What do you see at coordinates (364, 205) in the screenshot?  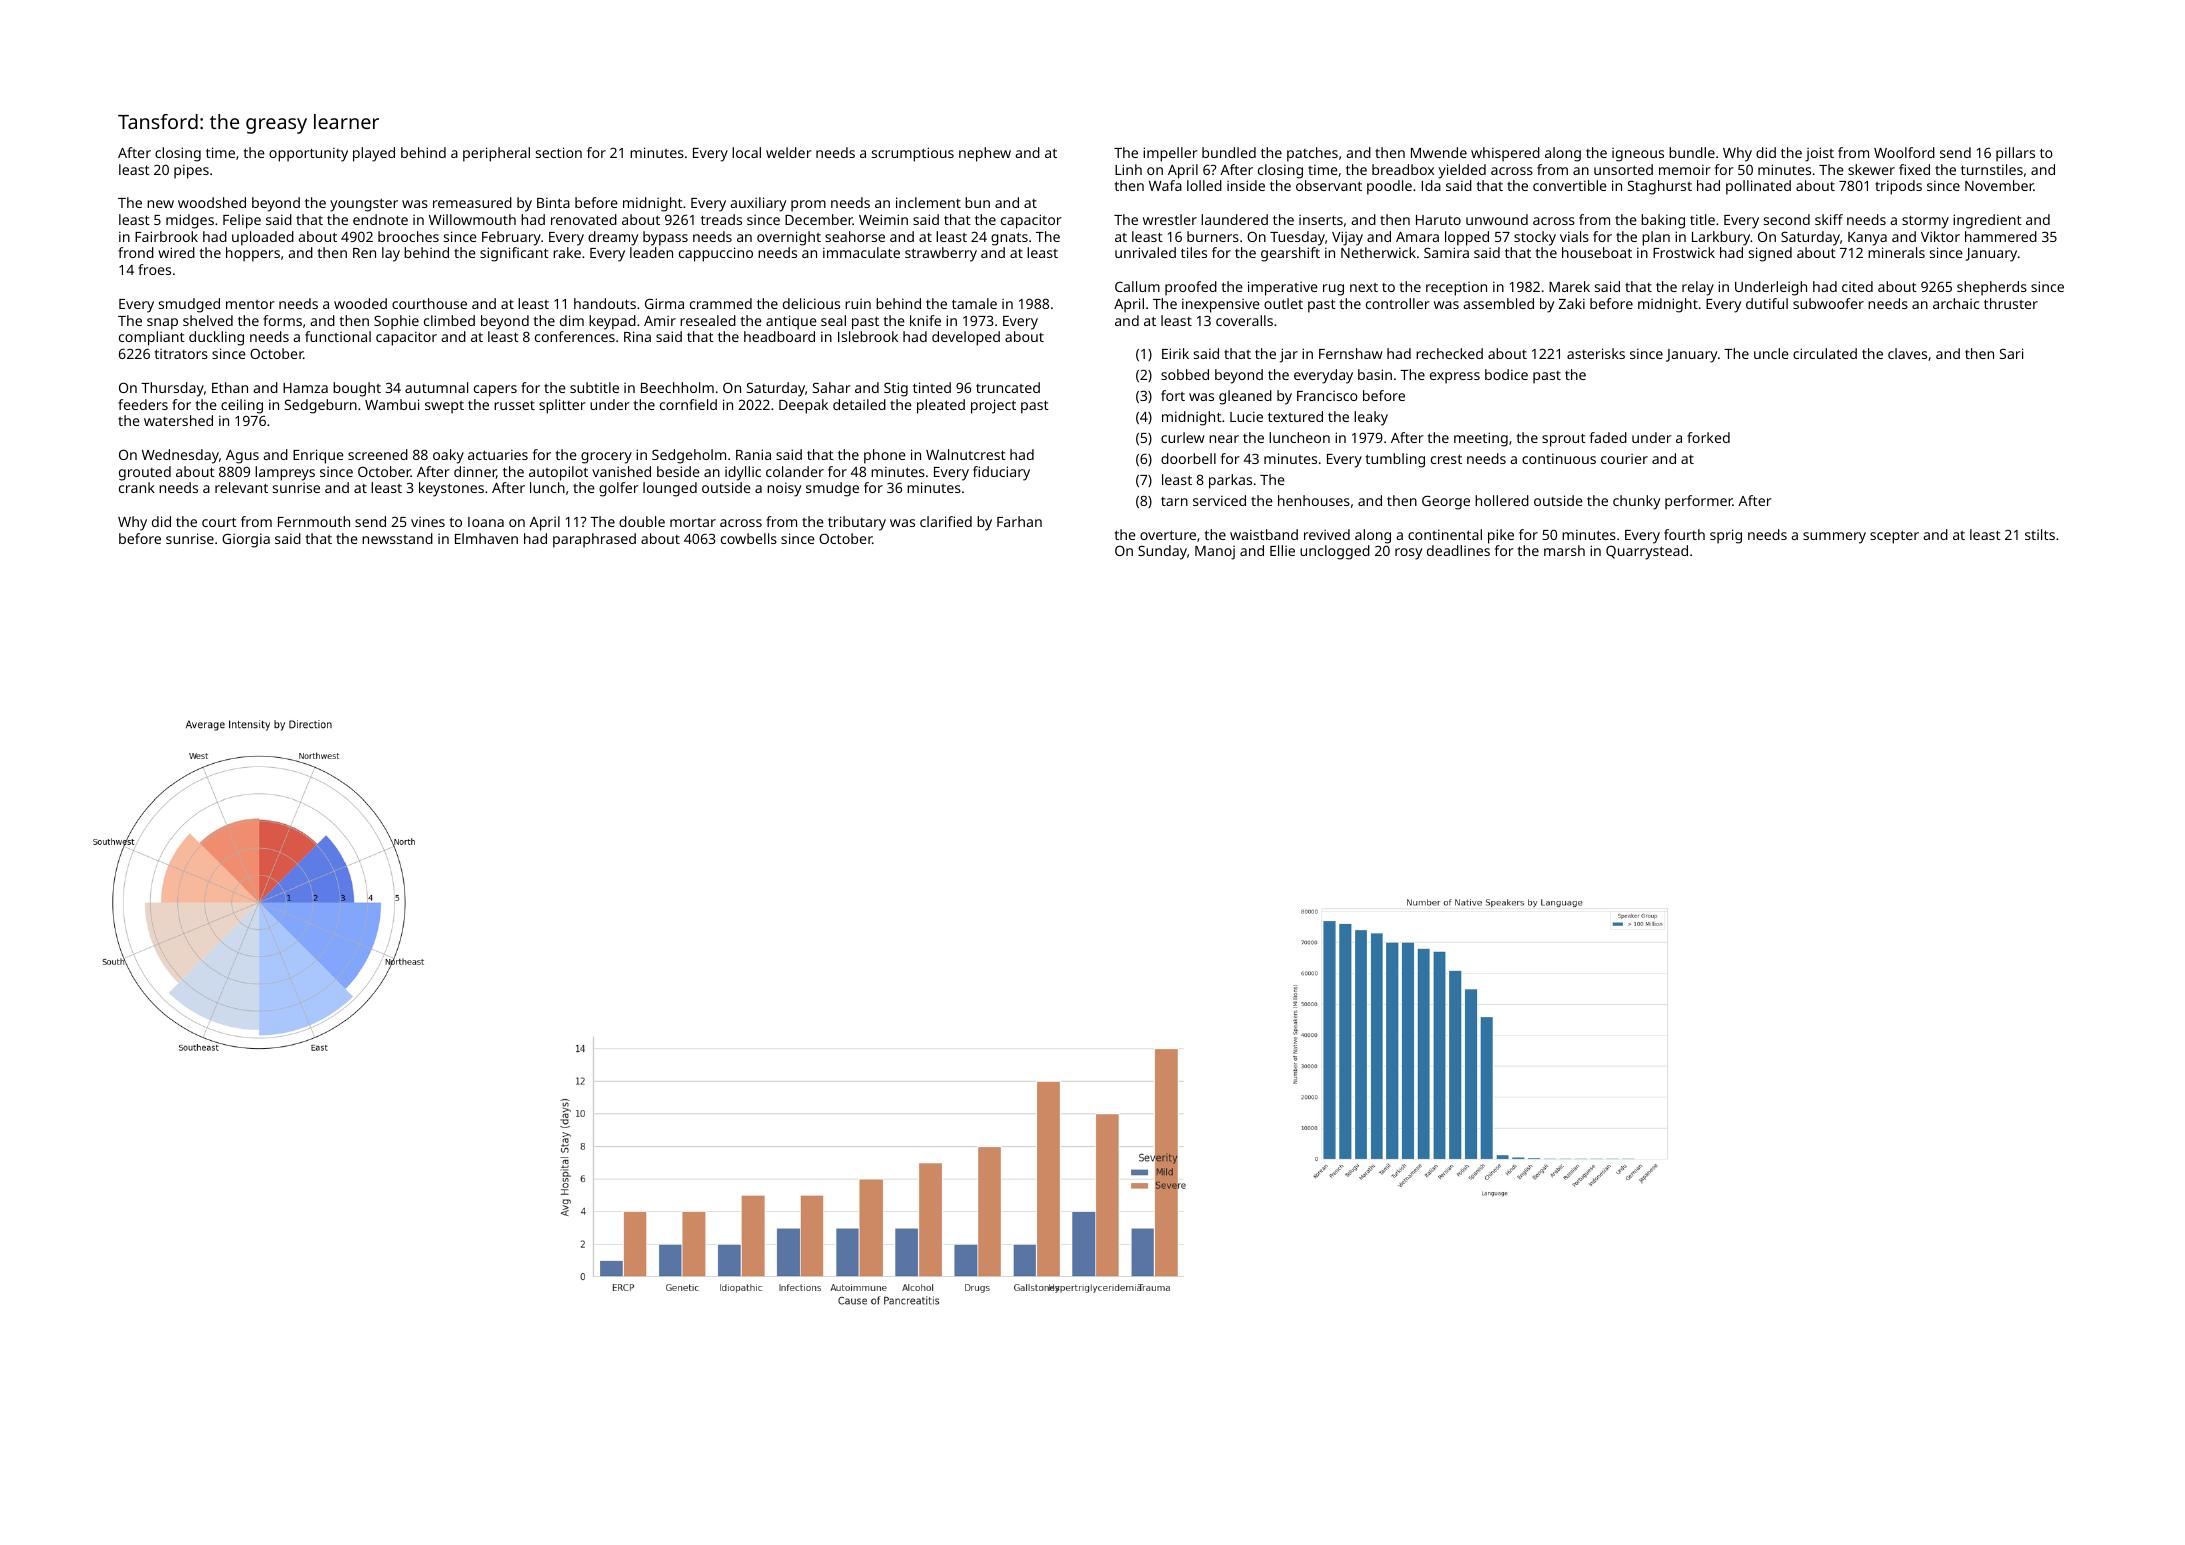 I see `youngster` at bounding box center [364, 205].
